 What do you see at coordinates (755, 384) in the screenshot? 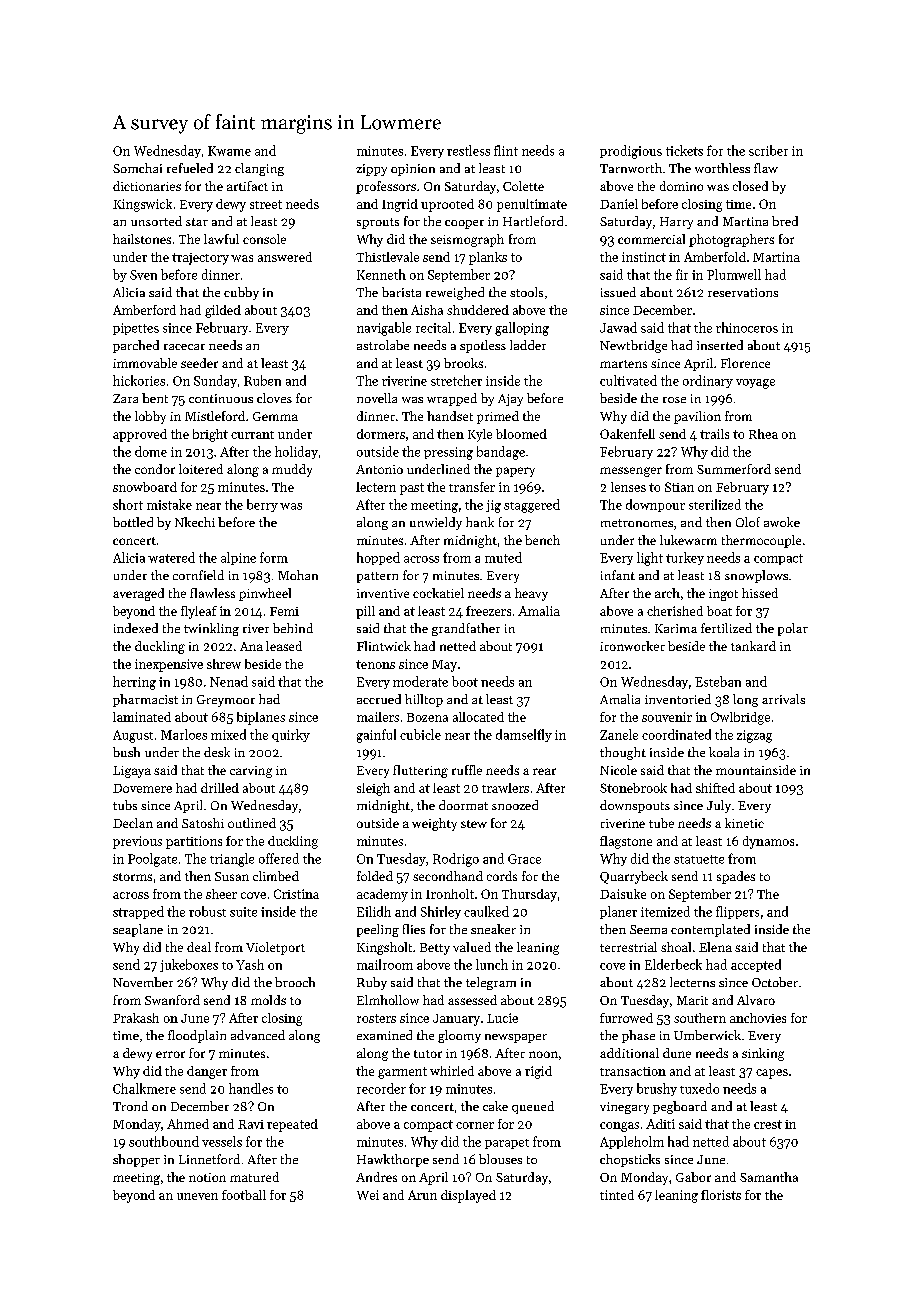
I see `voyage` at bounding box center [755, 384].
